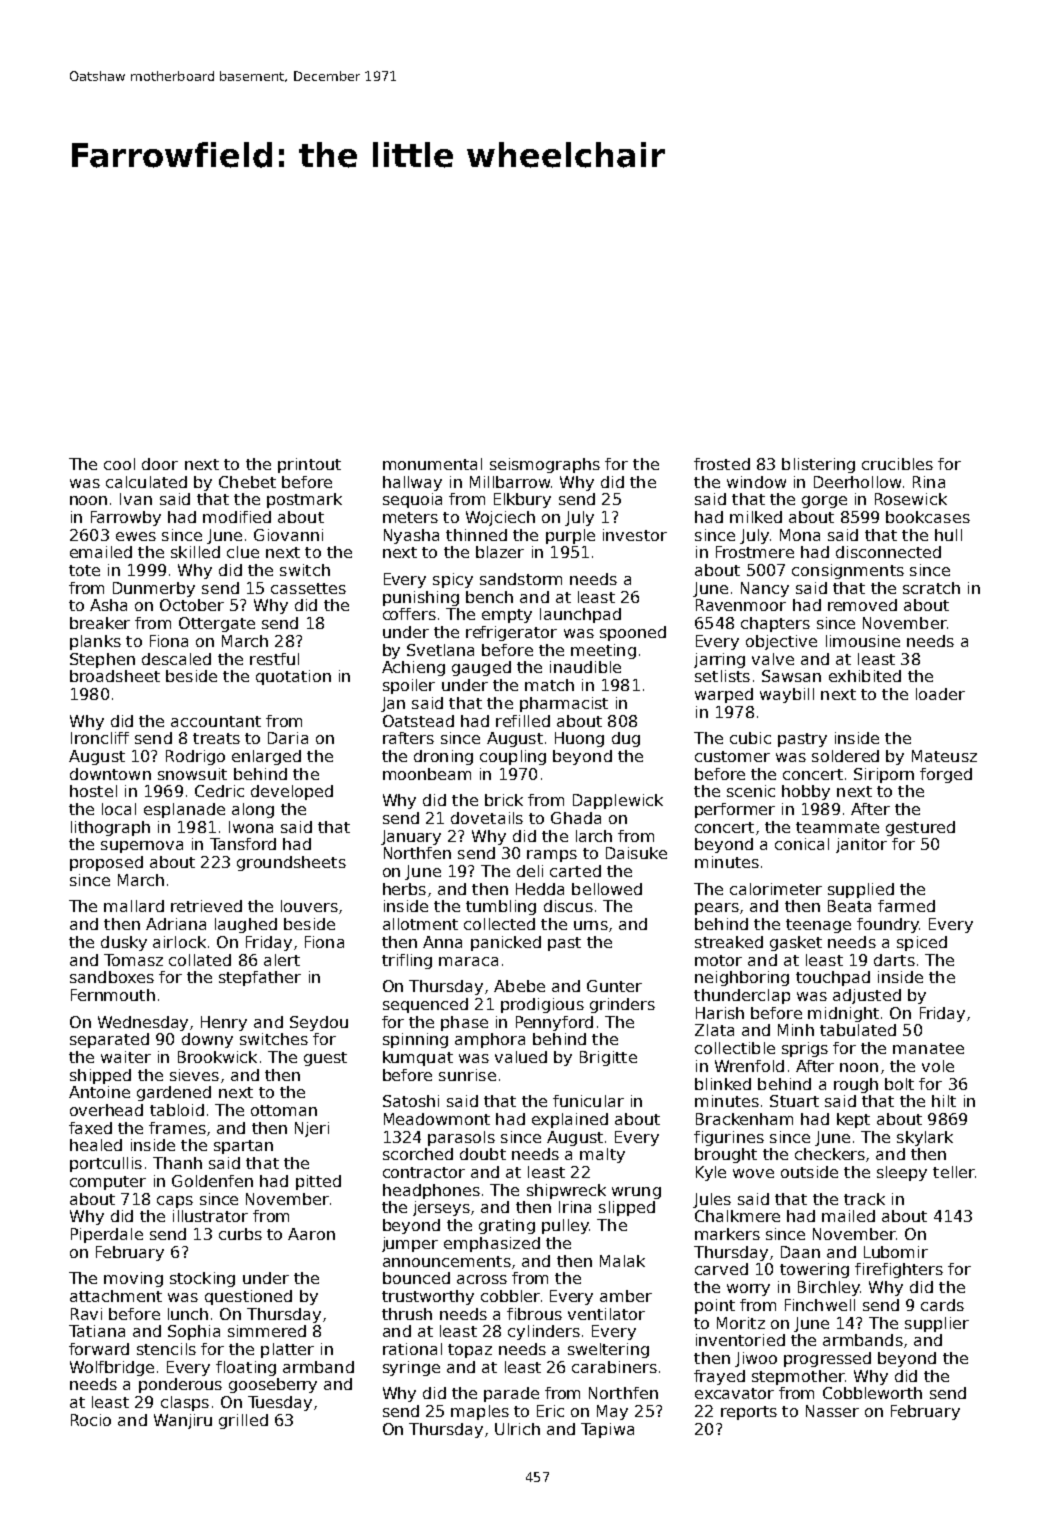 The height and width of the screenshot is (1521, 1050). What do you see at coordinates (906, 906) in the screenshot?
I see `farmed` at bounding box center [906, 906].
